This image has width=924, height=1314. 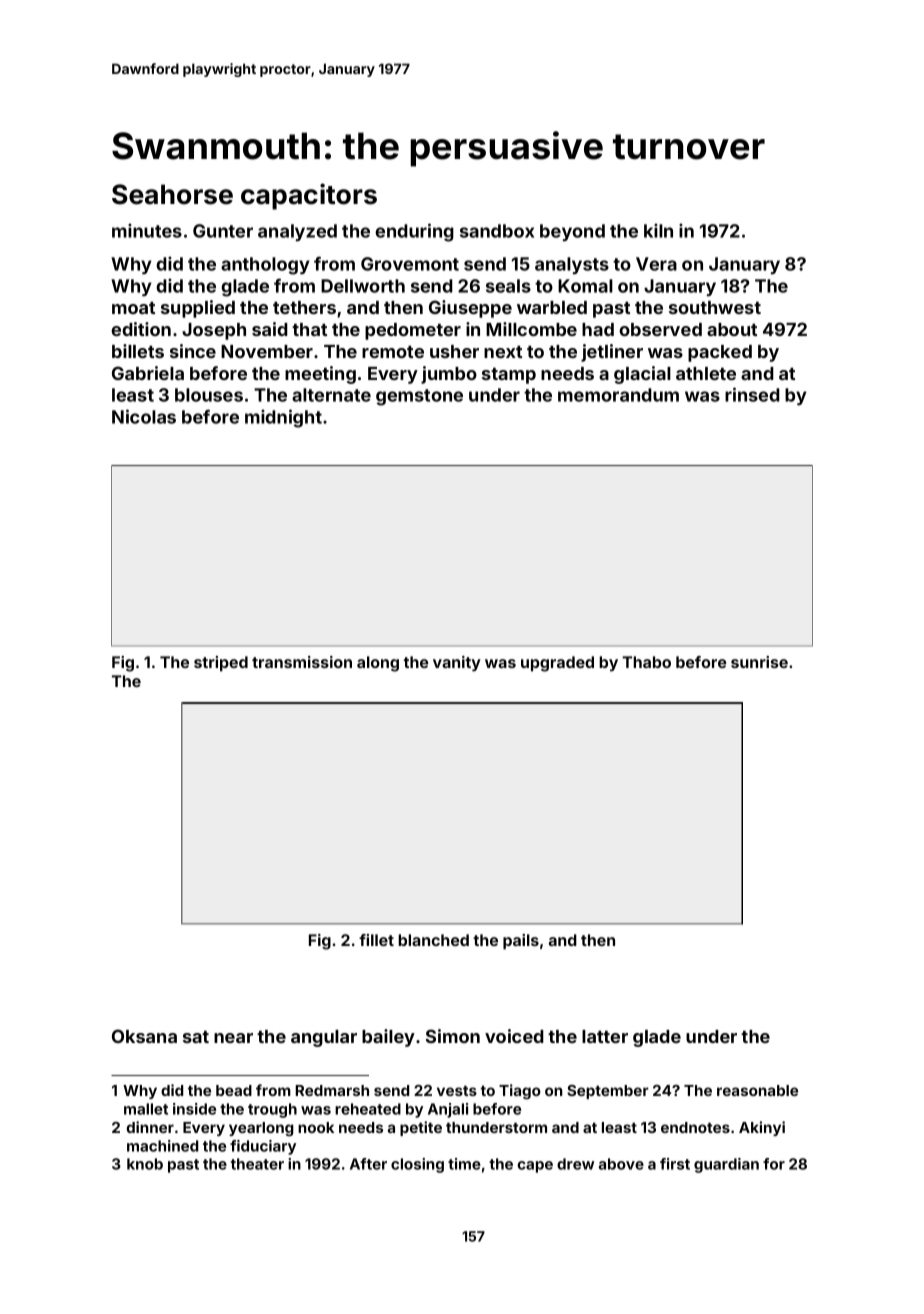 I want to click on athlete, so click(x=706, y=373).
